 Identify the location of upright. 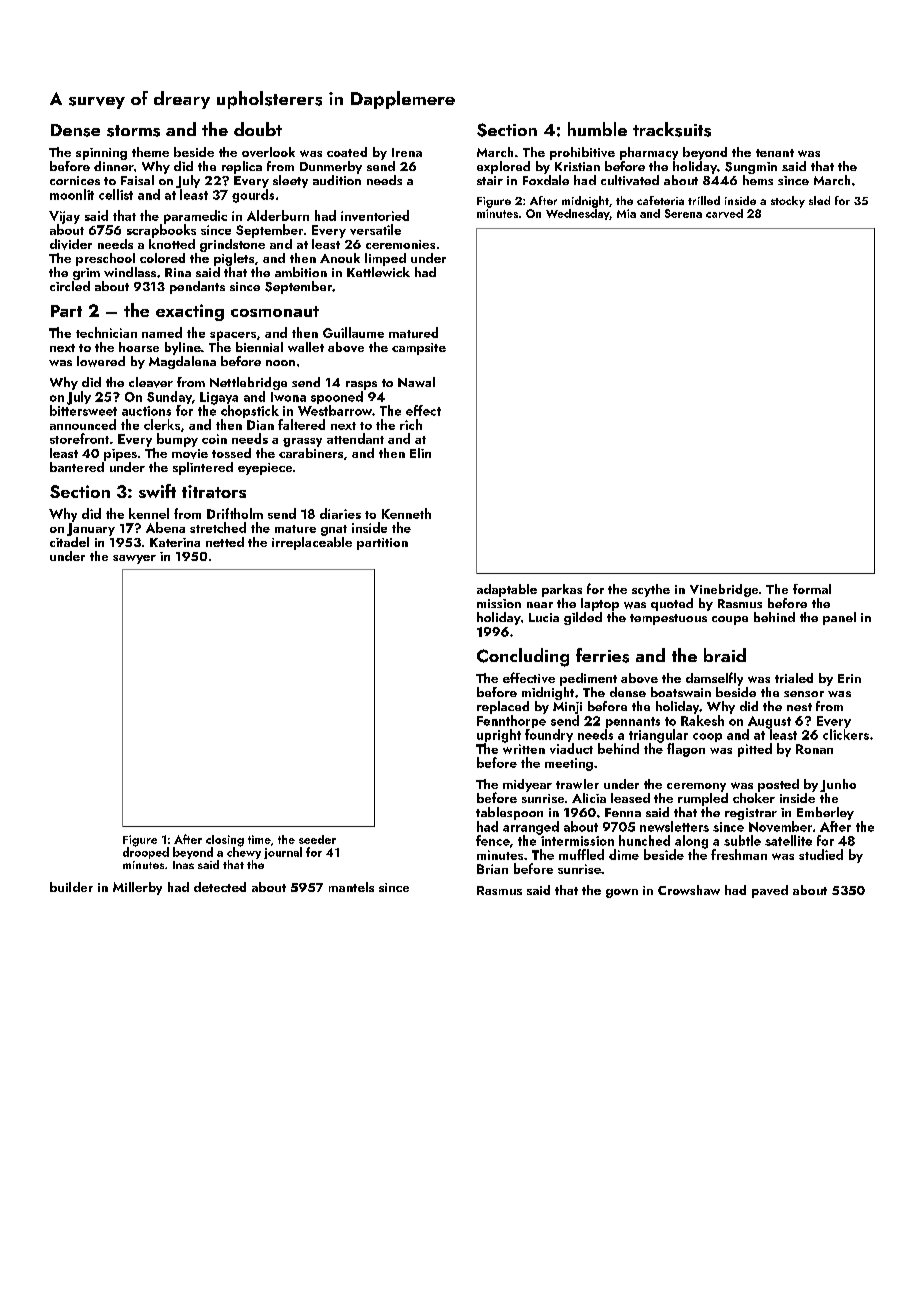
(499, 736).
